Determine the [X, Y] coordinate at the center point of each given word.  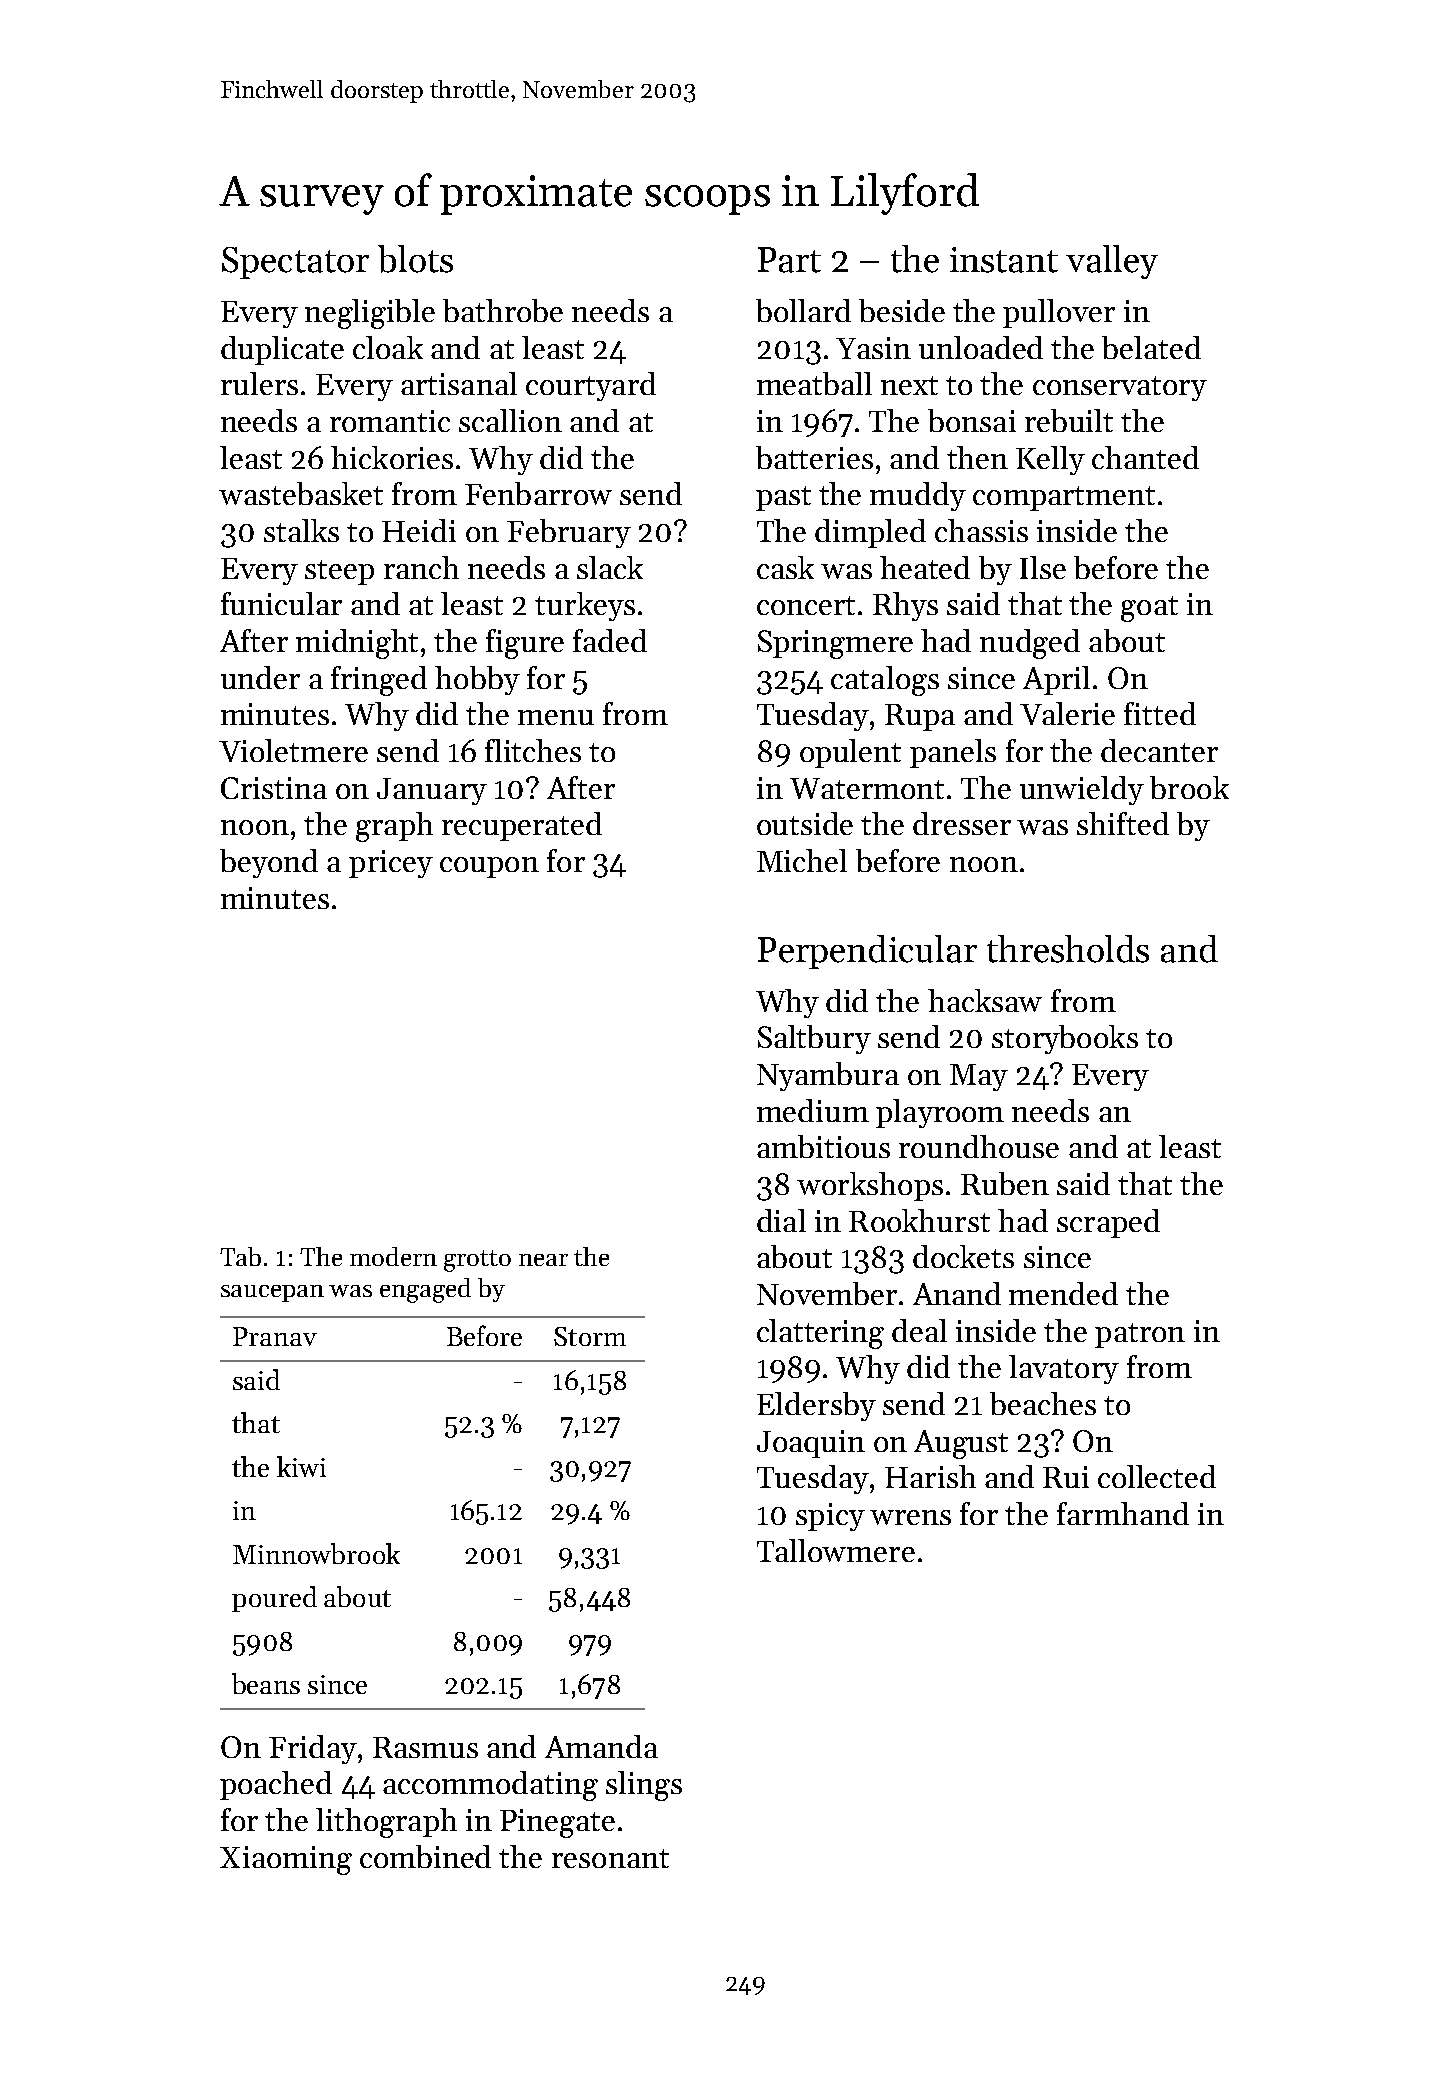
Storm [590, 1336]
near [543, 1260]
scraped [1108, 1223]
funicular [281, 603]
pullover [1059, 313]
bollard [803, 310]
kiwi [301, 1466]
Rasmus [425, 1747]
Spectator [295, 263]
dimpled [870, 533]
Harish [930, 1476]
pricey [391, 864]
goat [1149, 609]
